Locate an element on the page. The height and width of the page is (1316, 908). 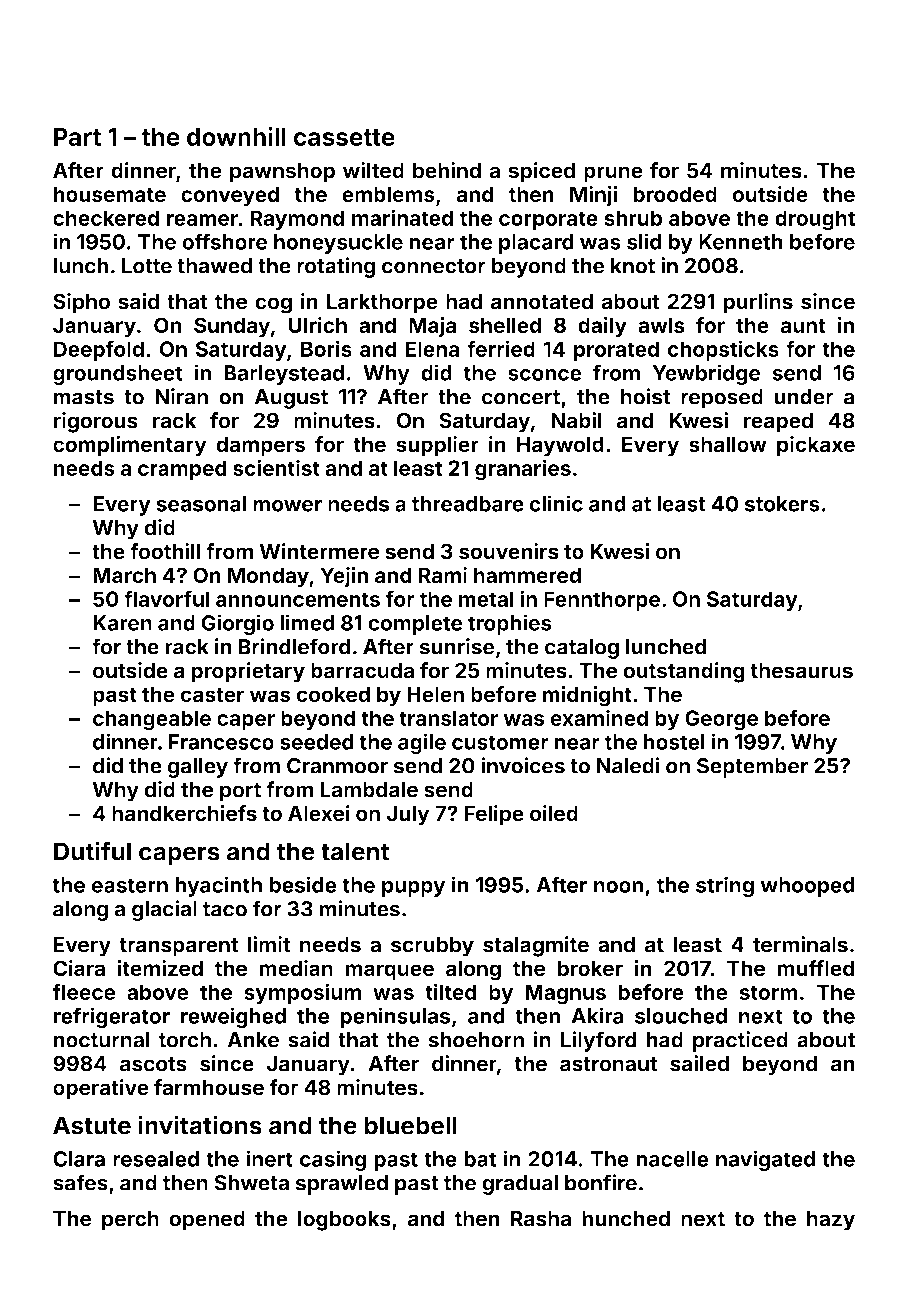
downhill is located at coordinates (236, 136).
